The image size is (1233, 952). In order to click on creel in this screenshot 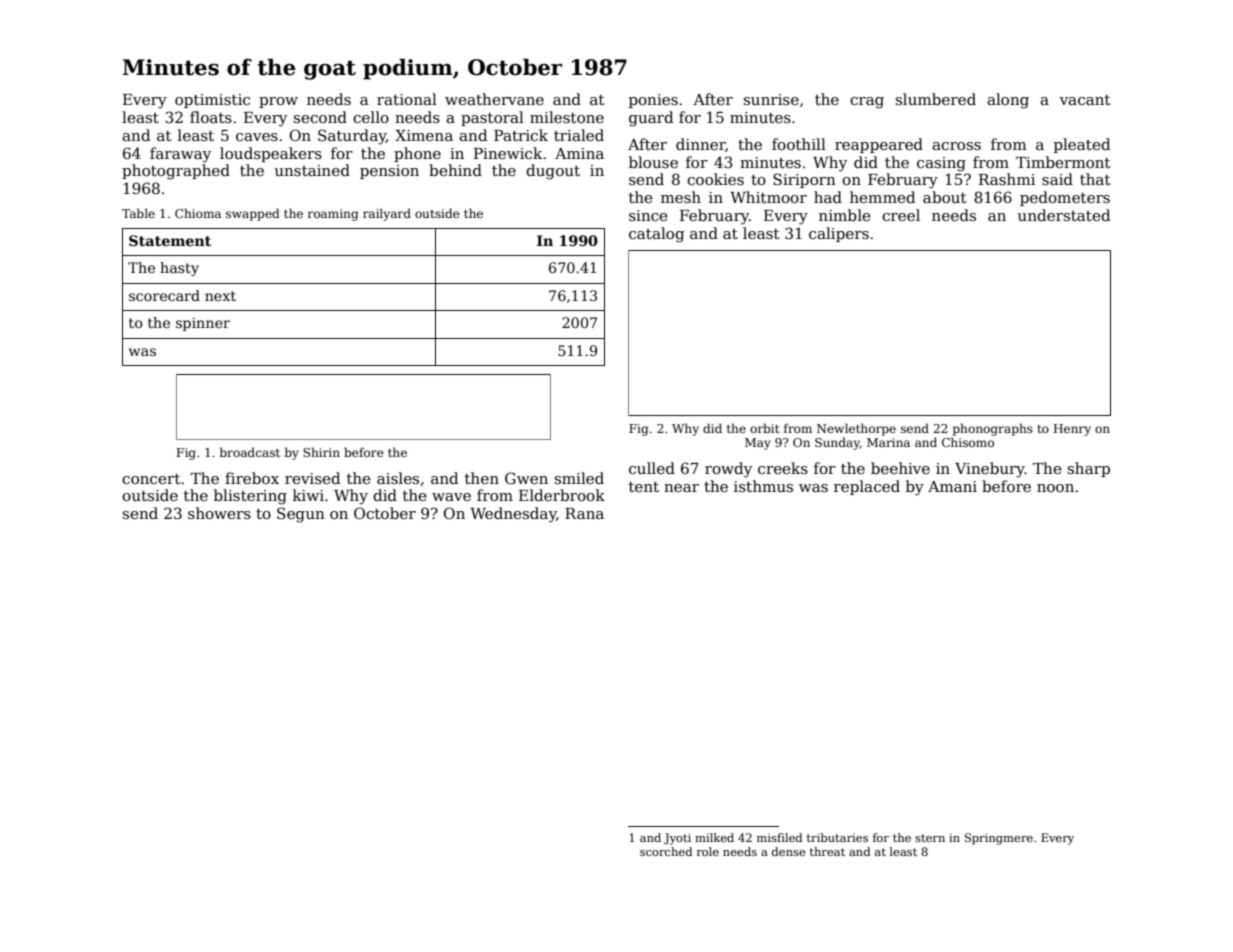, I will do `click(901, 215)`.
